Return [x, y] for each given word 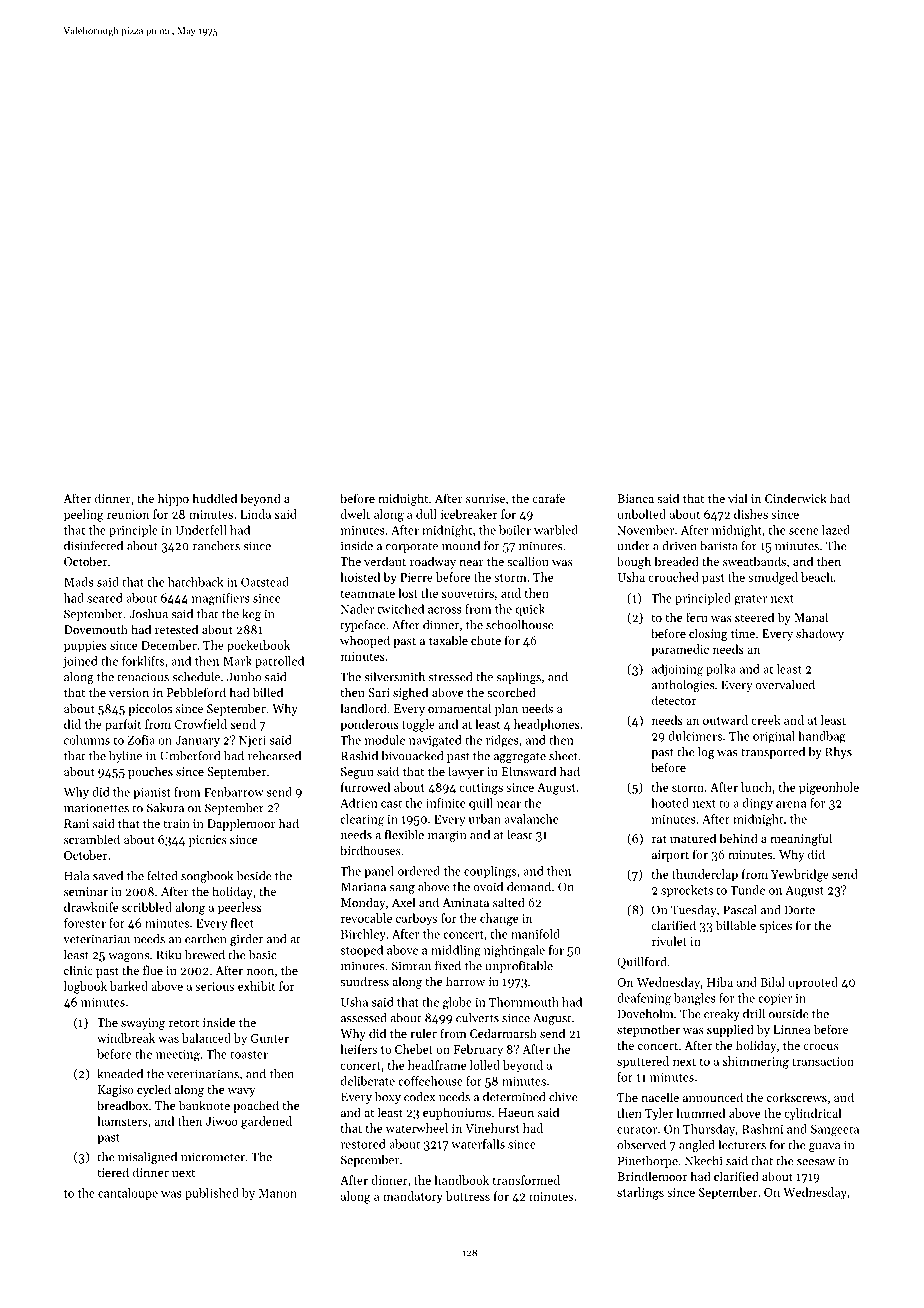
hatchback [196, 582]
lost [408, 593]
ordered [419, 871]
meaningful [801, 839]
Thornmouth [524, 1002]
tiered [113, 1172]
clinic [78, 970]
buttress [468, 1196]
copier [775, 999]
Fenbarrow [234, 792]
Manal [811, 617]
